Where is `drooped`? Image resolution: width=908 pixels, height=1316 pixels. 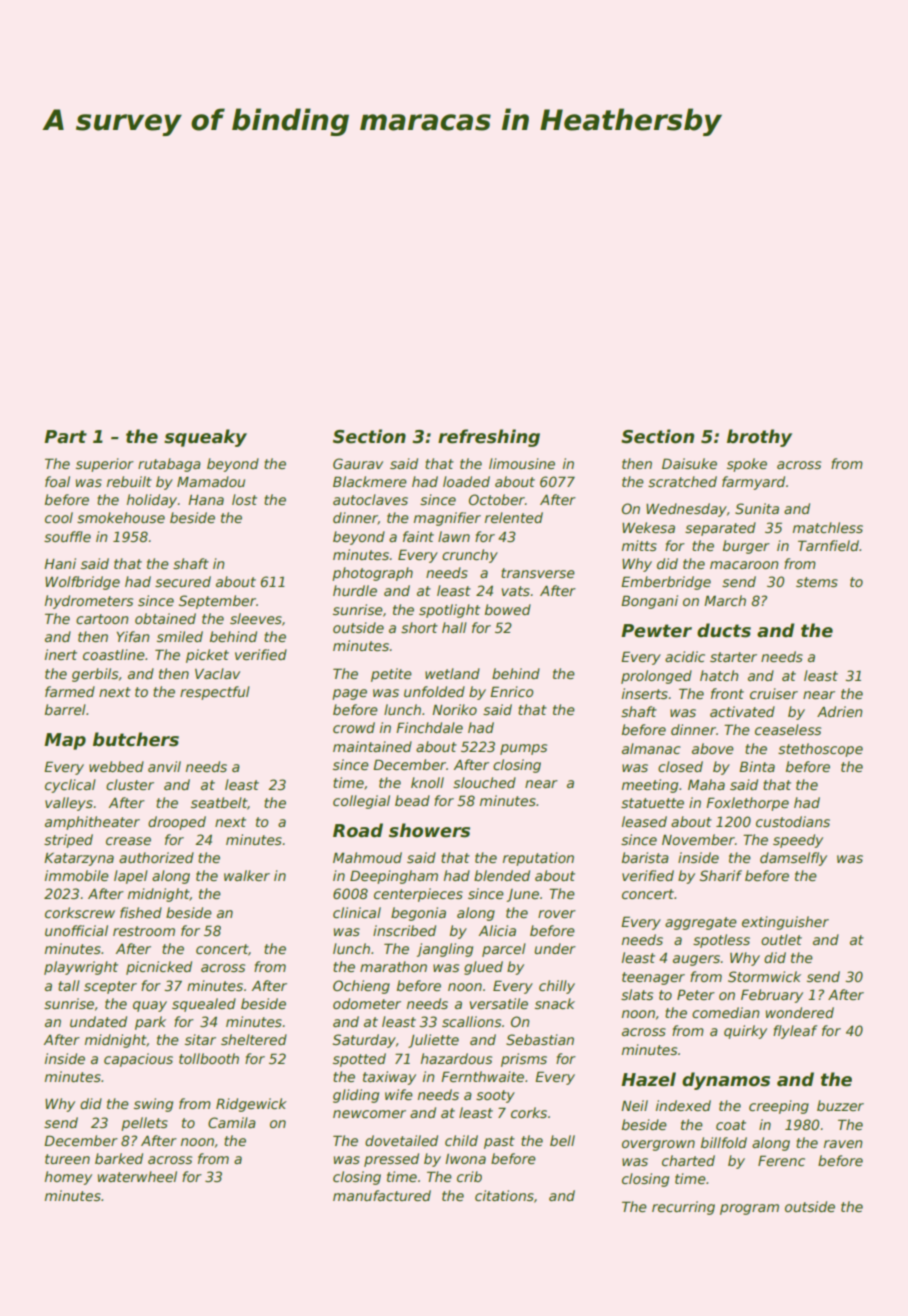 drooped is located at coordinates (177, 823).
